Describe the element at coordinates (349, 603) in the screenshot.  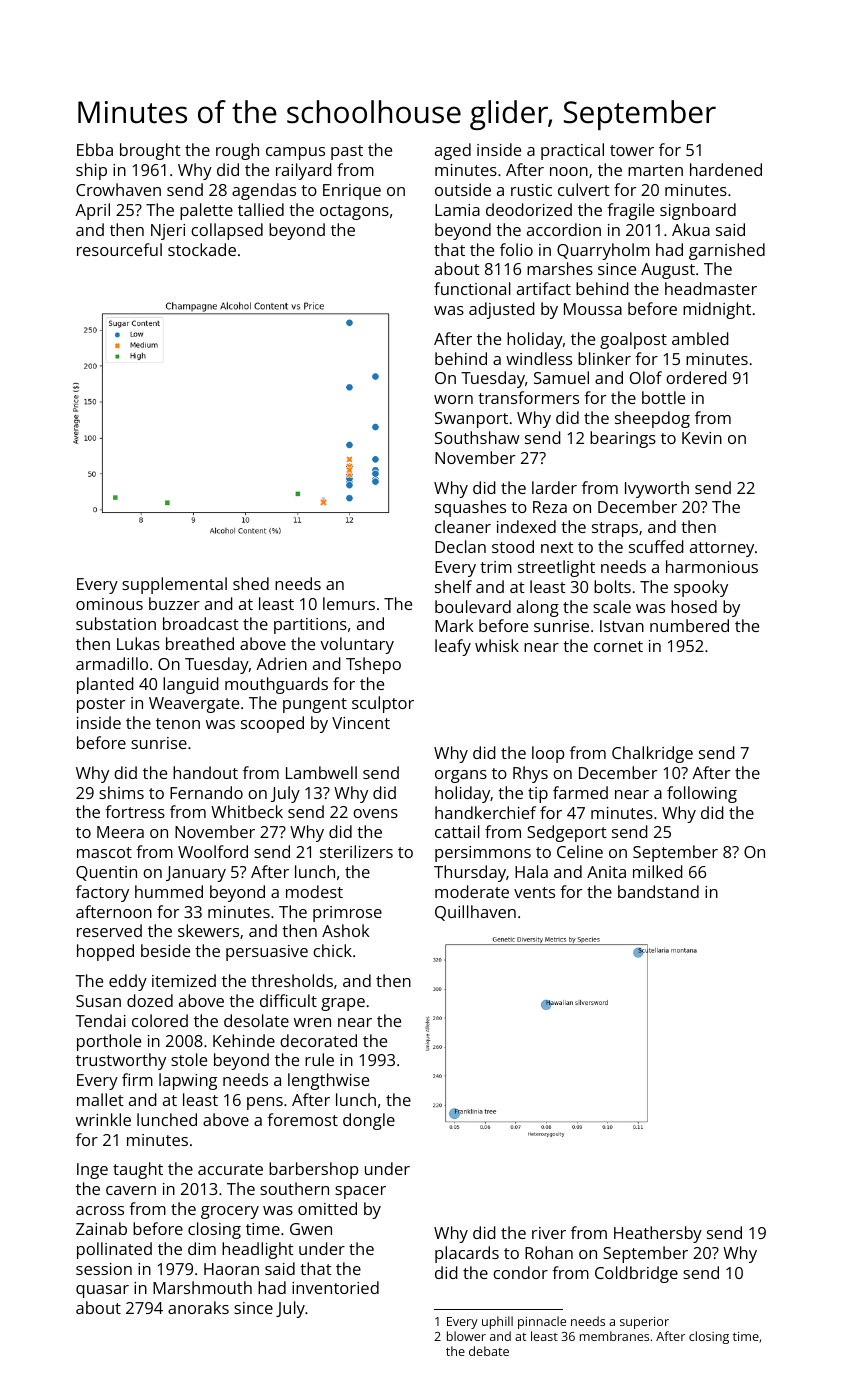
I see `lemurs` at that location.
